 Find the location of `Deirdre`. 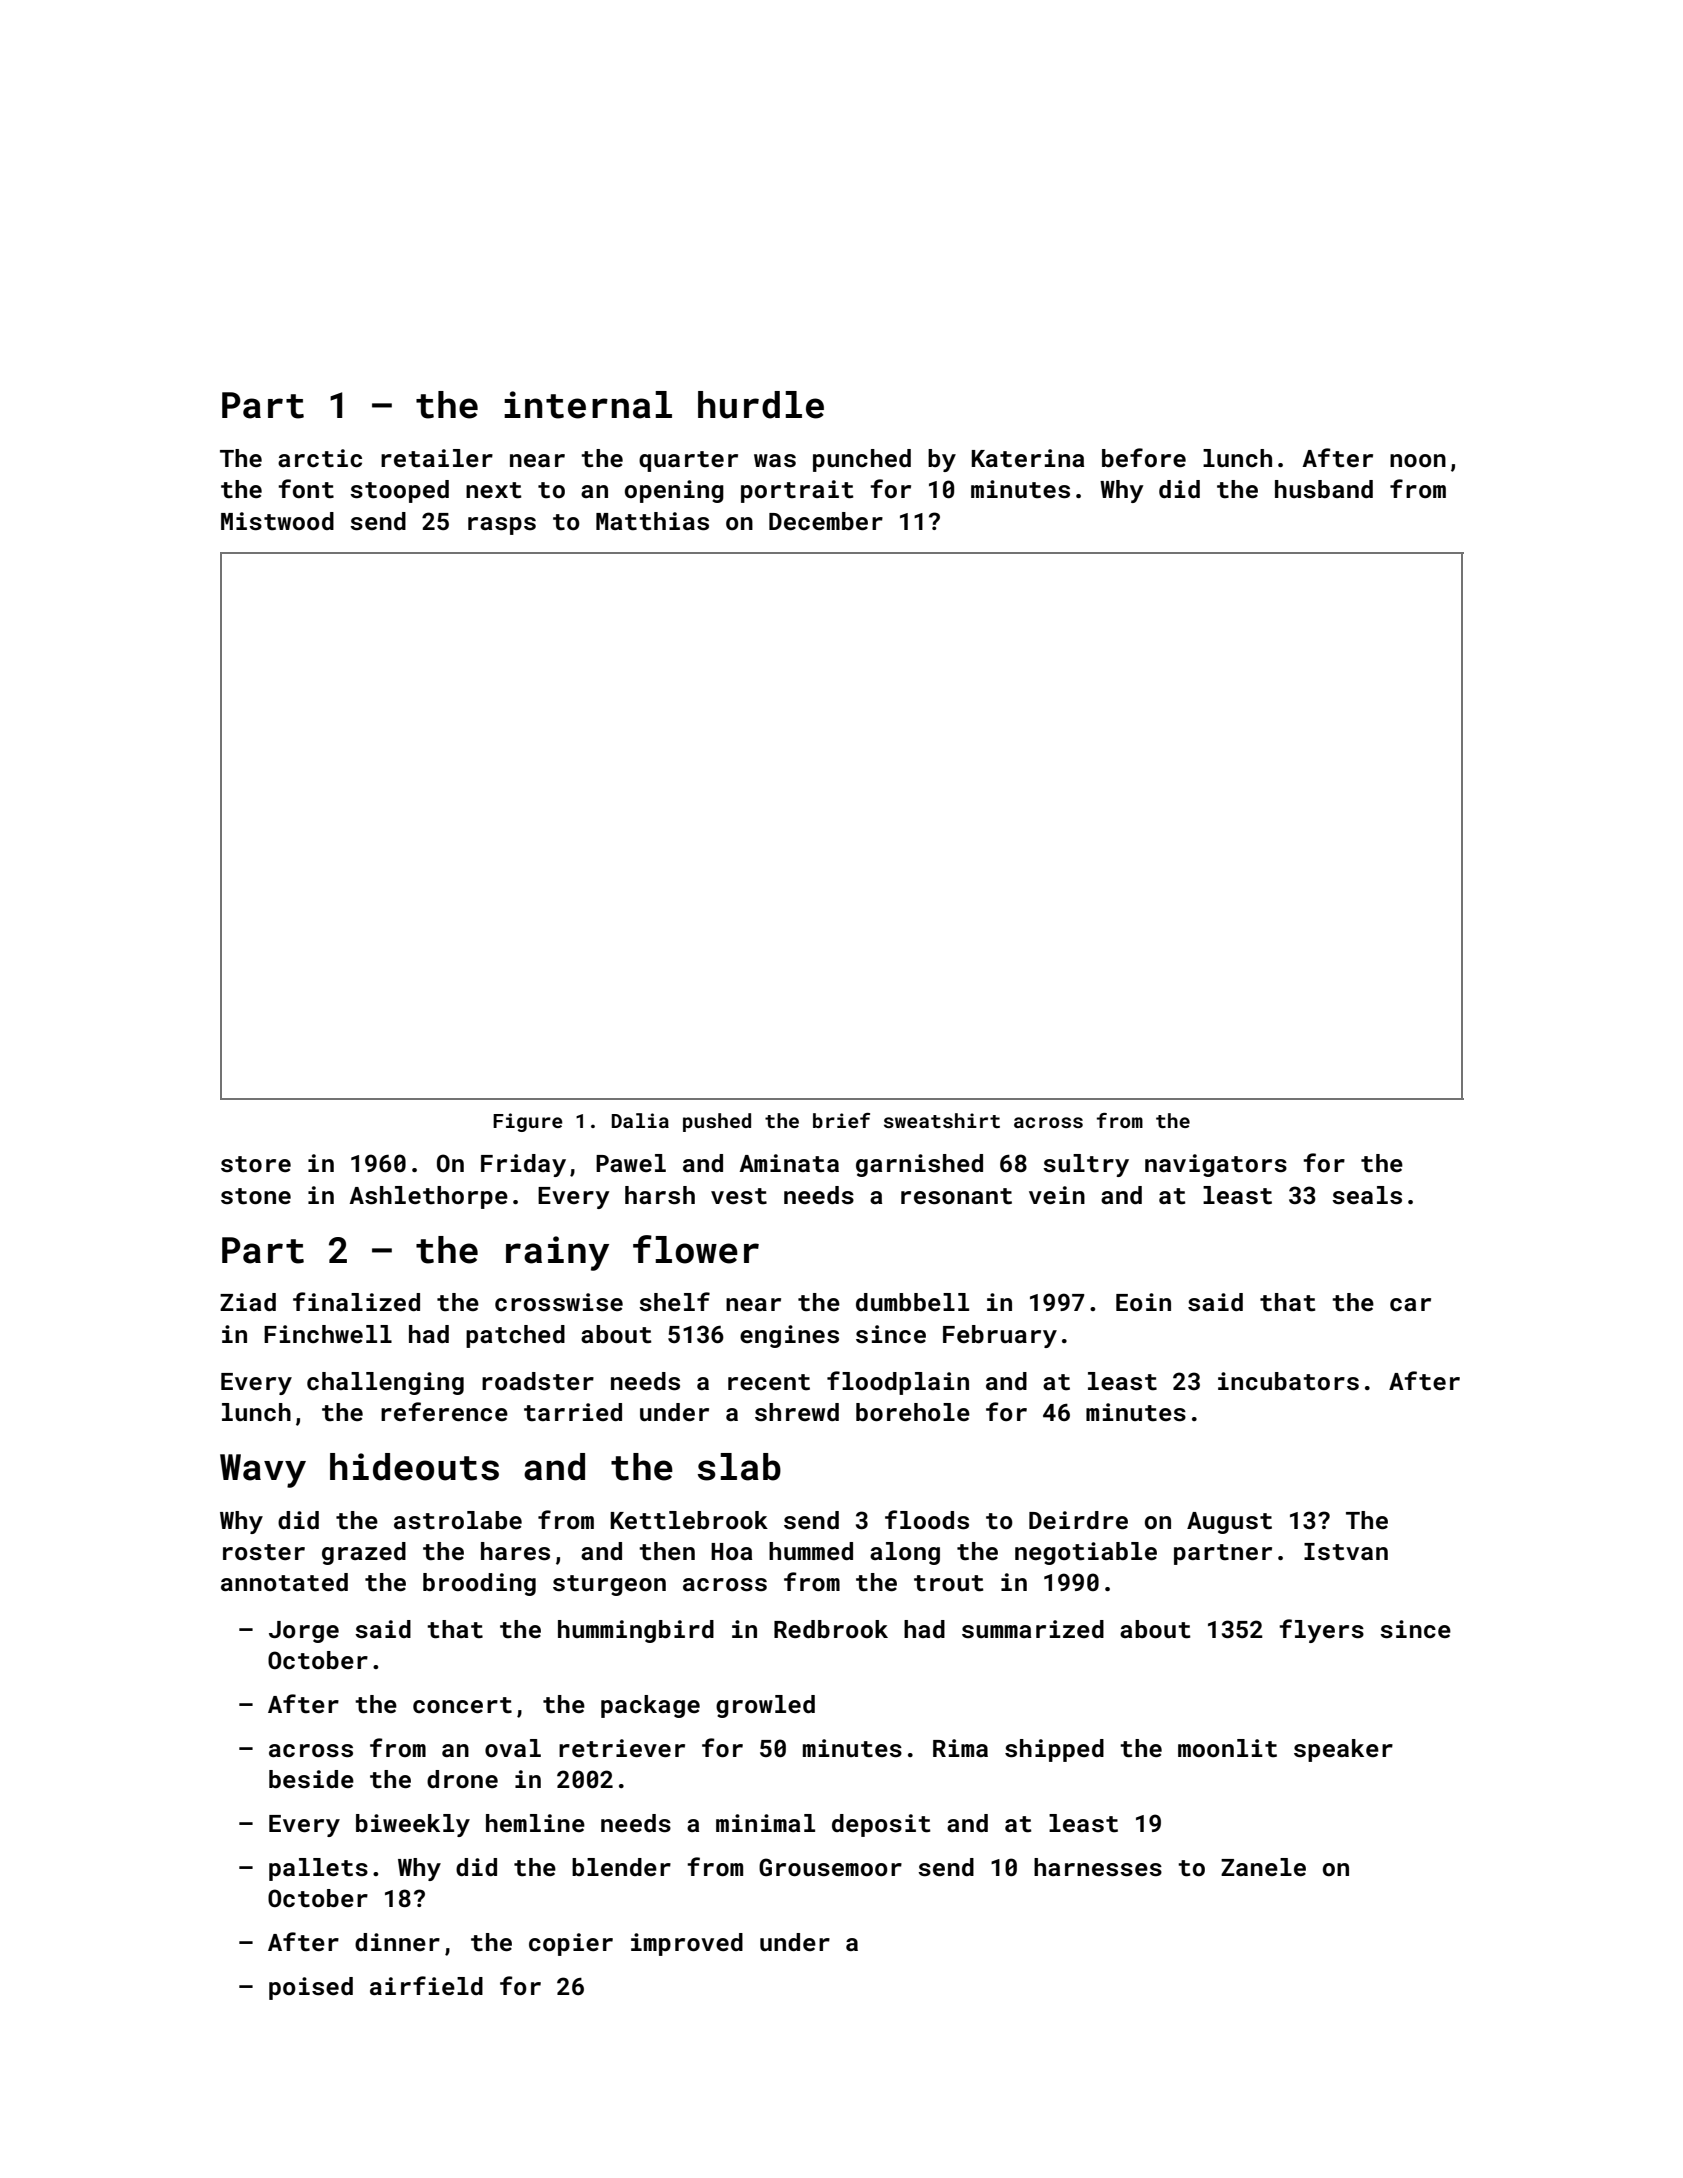

Deirdre is located at coordinates (1078, 1520).
